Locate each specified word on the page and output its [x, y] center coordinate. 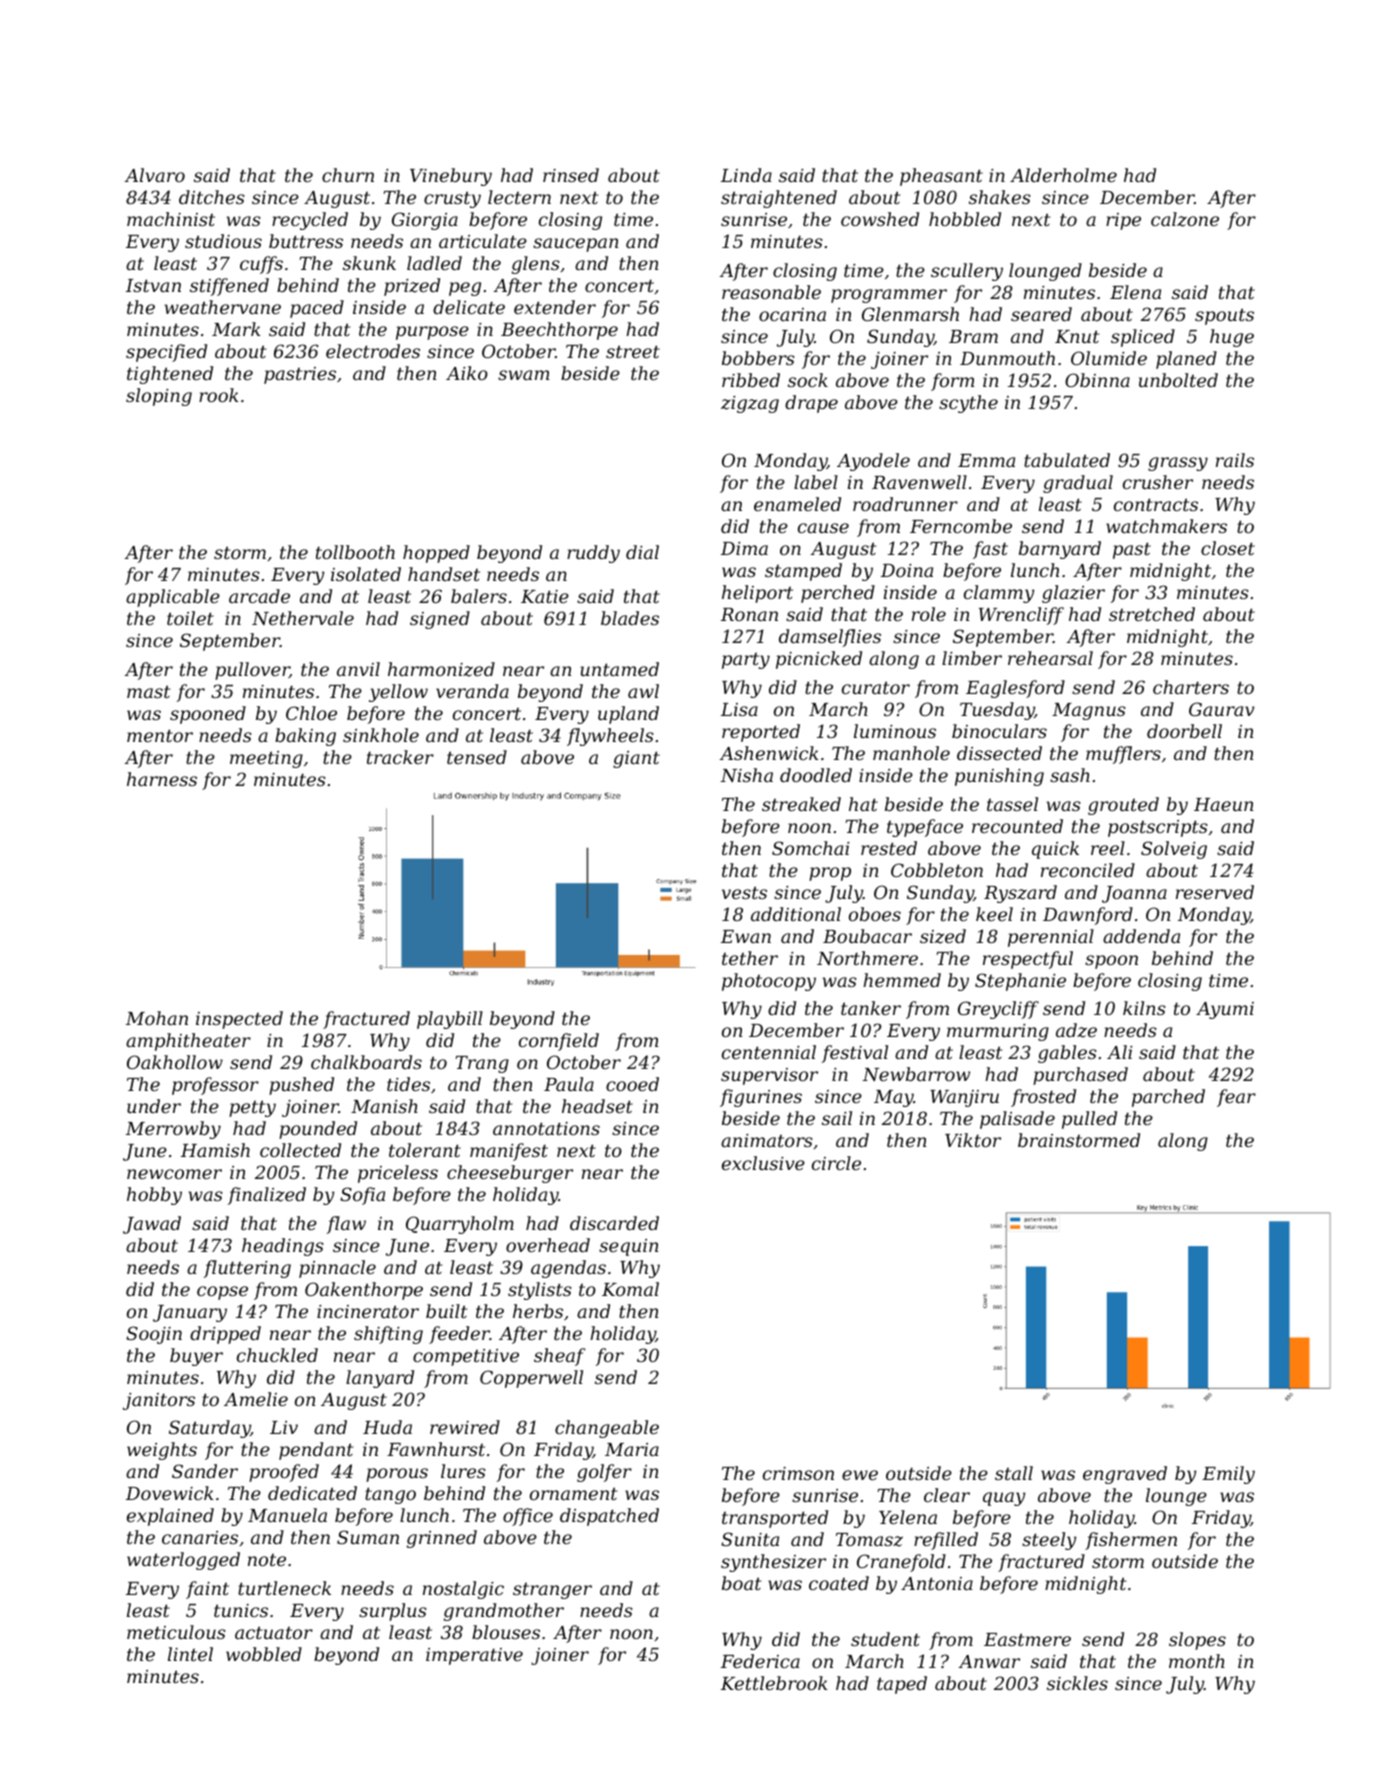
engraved [1125, 1475]
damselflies [830, 638]
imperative [474, 1656]
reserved [1215, 892]
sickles [1077, 1683]
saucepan [576, 245]
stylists [540, 1291]
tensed [477, 757]
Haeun [1224, 804]
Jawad [152, 1225]
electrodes [373, 351]
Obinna [1097, 380]
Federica [760, 1661]
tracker [400, 757]
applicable [173, 598]
